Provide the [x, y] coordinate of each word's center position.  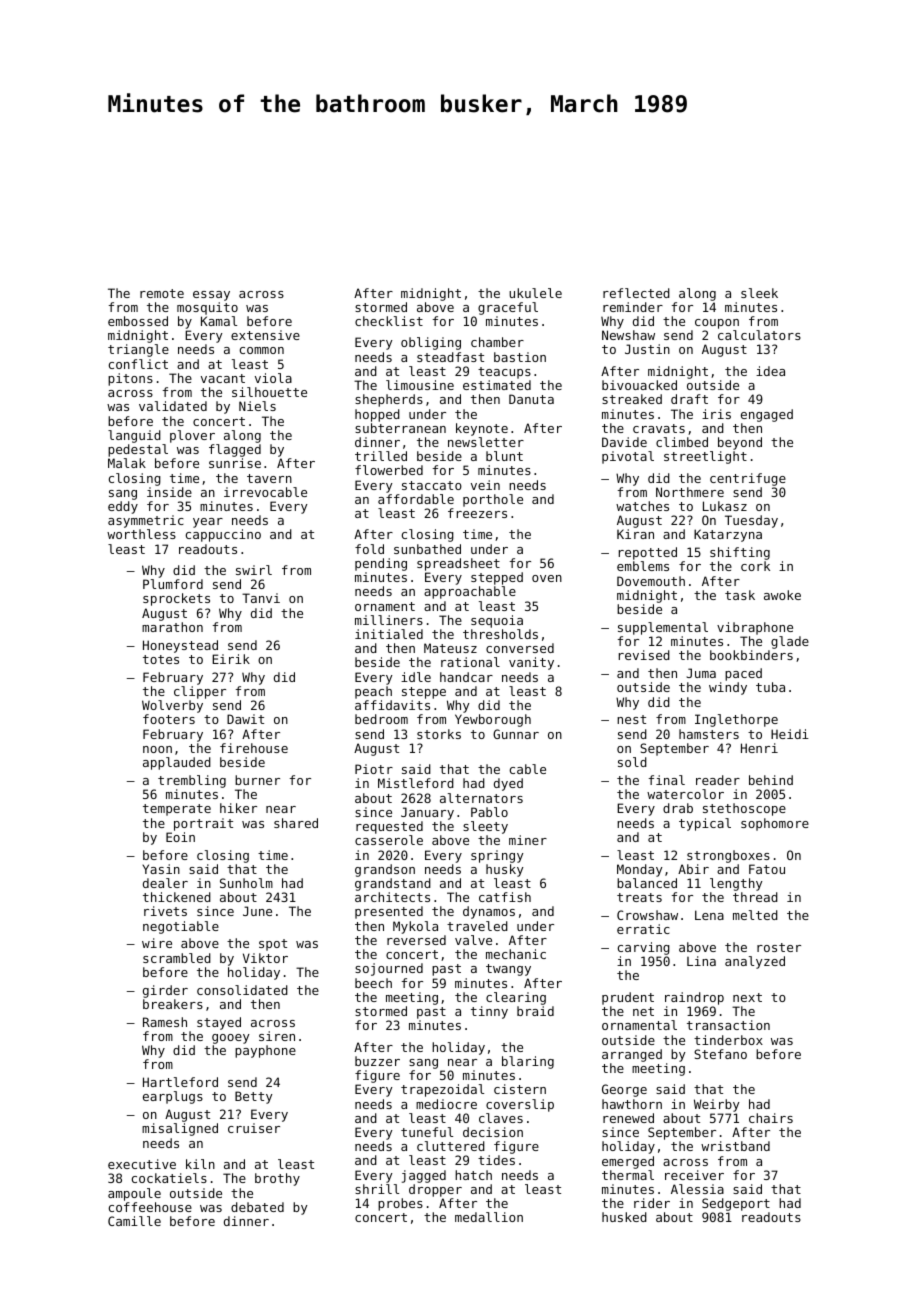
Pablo [489, 812]
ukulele [535, 293]
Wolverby [172, 706]
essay [211, 296]
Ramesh [165, 1022]
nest [631, 719]
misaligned [180, 1129]
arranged [632, 1055]
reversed [416, 940]
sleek [759, 293]
